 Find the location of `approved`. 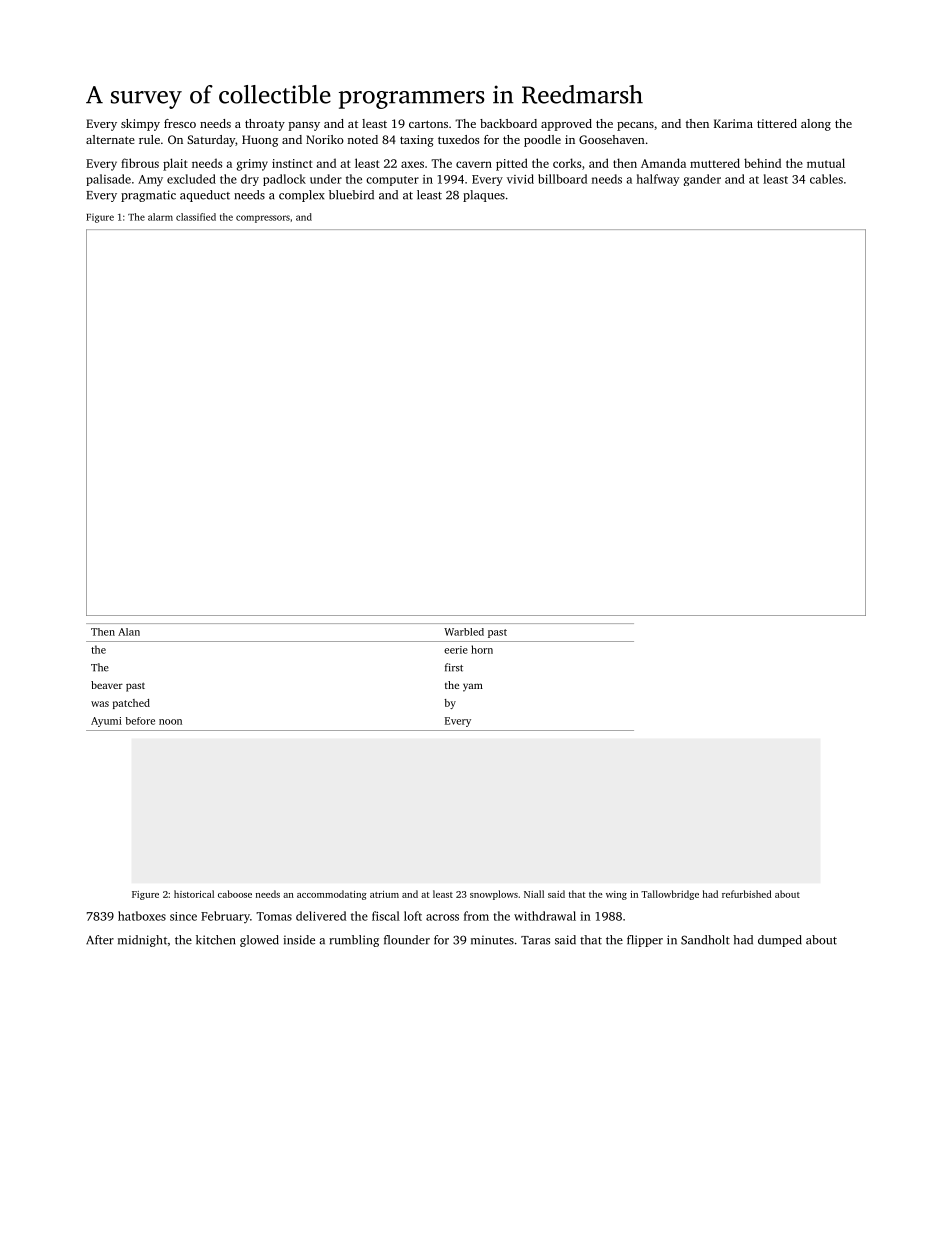

approved is located at coordinates (566, 125).
